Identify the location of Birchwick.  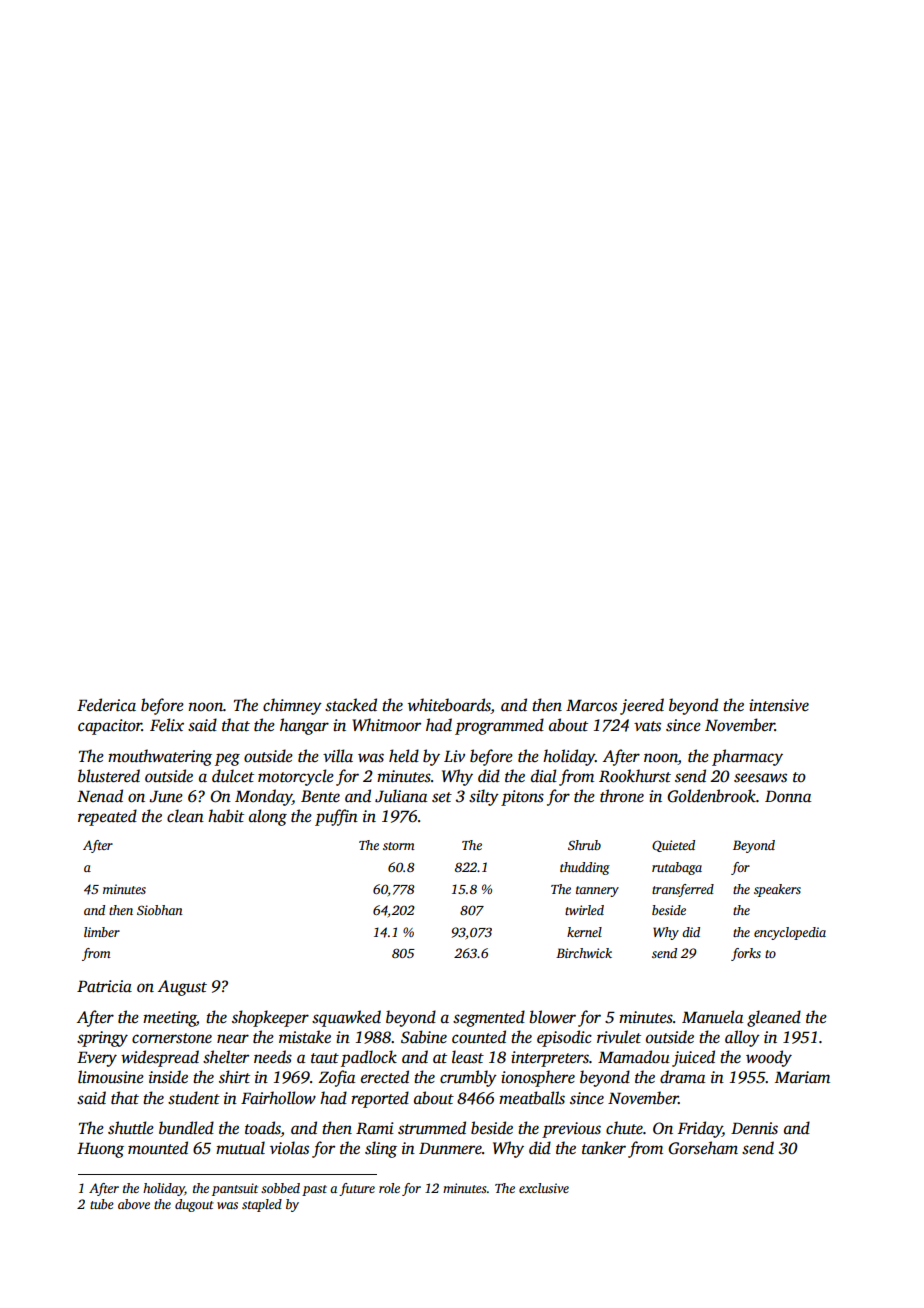
(584, 953).
